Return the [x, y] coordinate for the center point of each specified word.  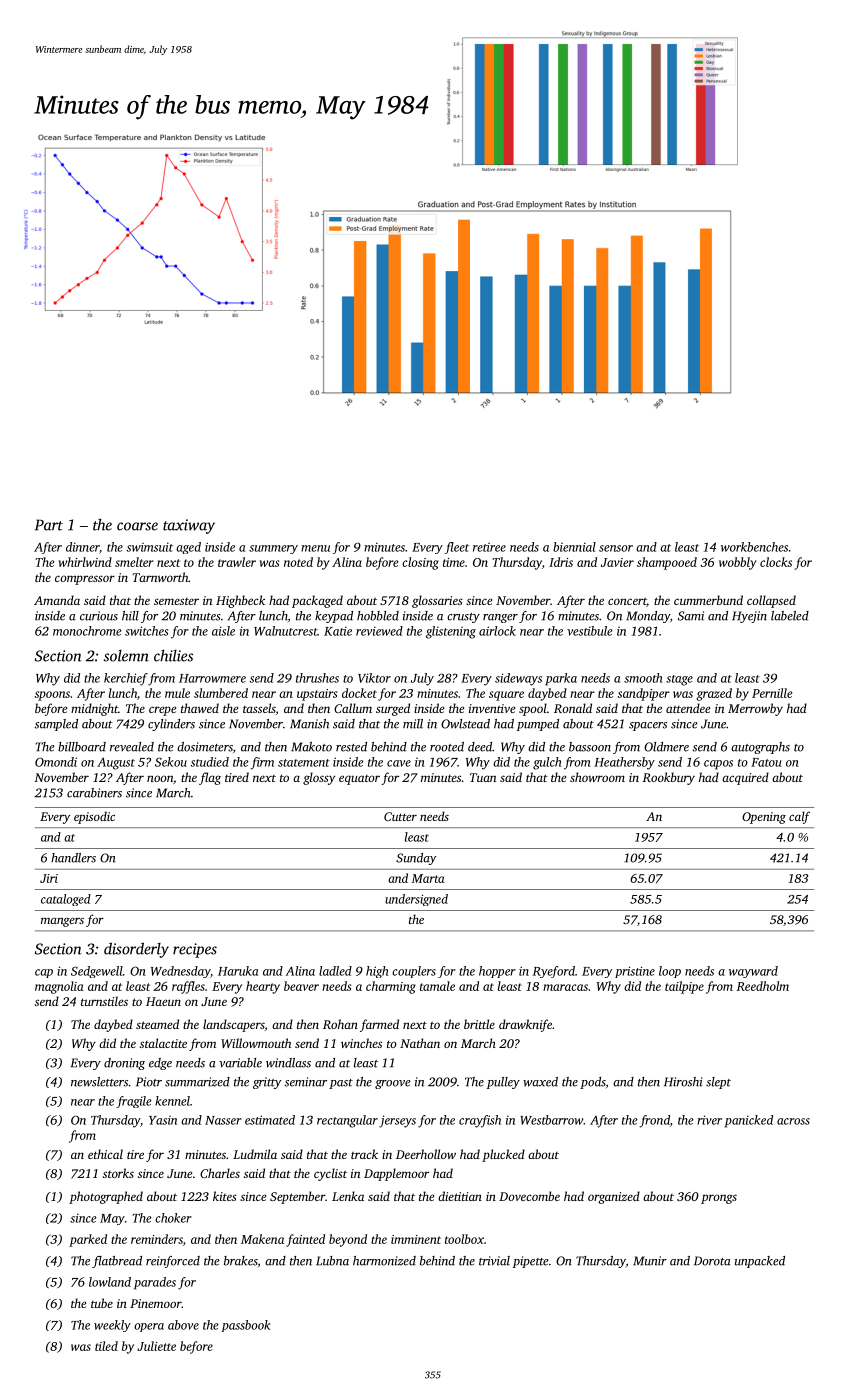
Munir [650, 1261]
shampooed [667, 563]
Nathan [420, 1043]
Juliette [156, 1346]
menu [315, 548]
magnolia [59, 987]
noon [160, 778]
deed [480, 747]
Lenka [348, 1196]
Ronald [573, 708]
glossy [319, 778]
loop [670, 972]
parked [88, 1240]
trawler [237, 562]
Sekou [171, 762]
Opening [764, 818]
